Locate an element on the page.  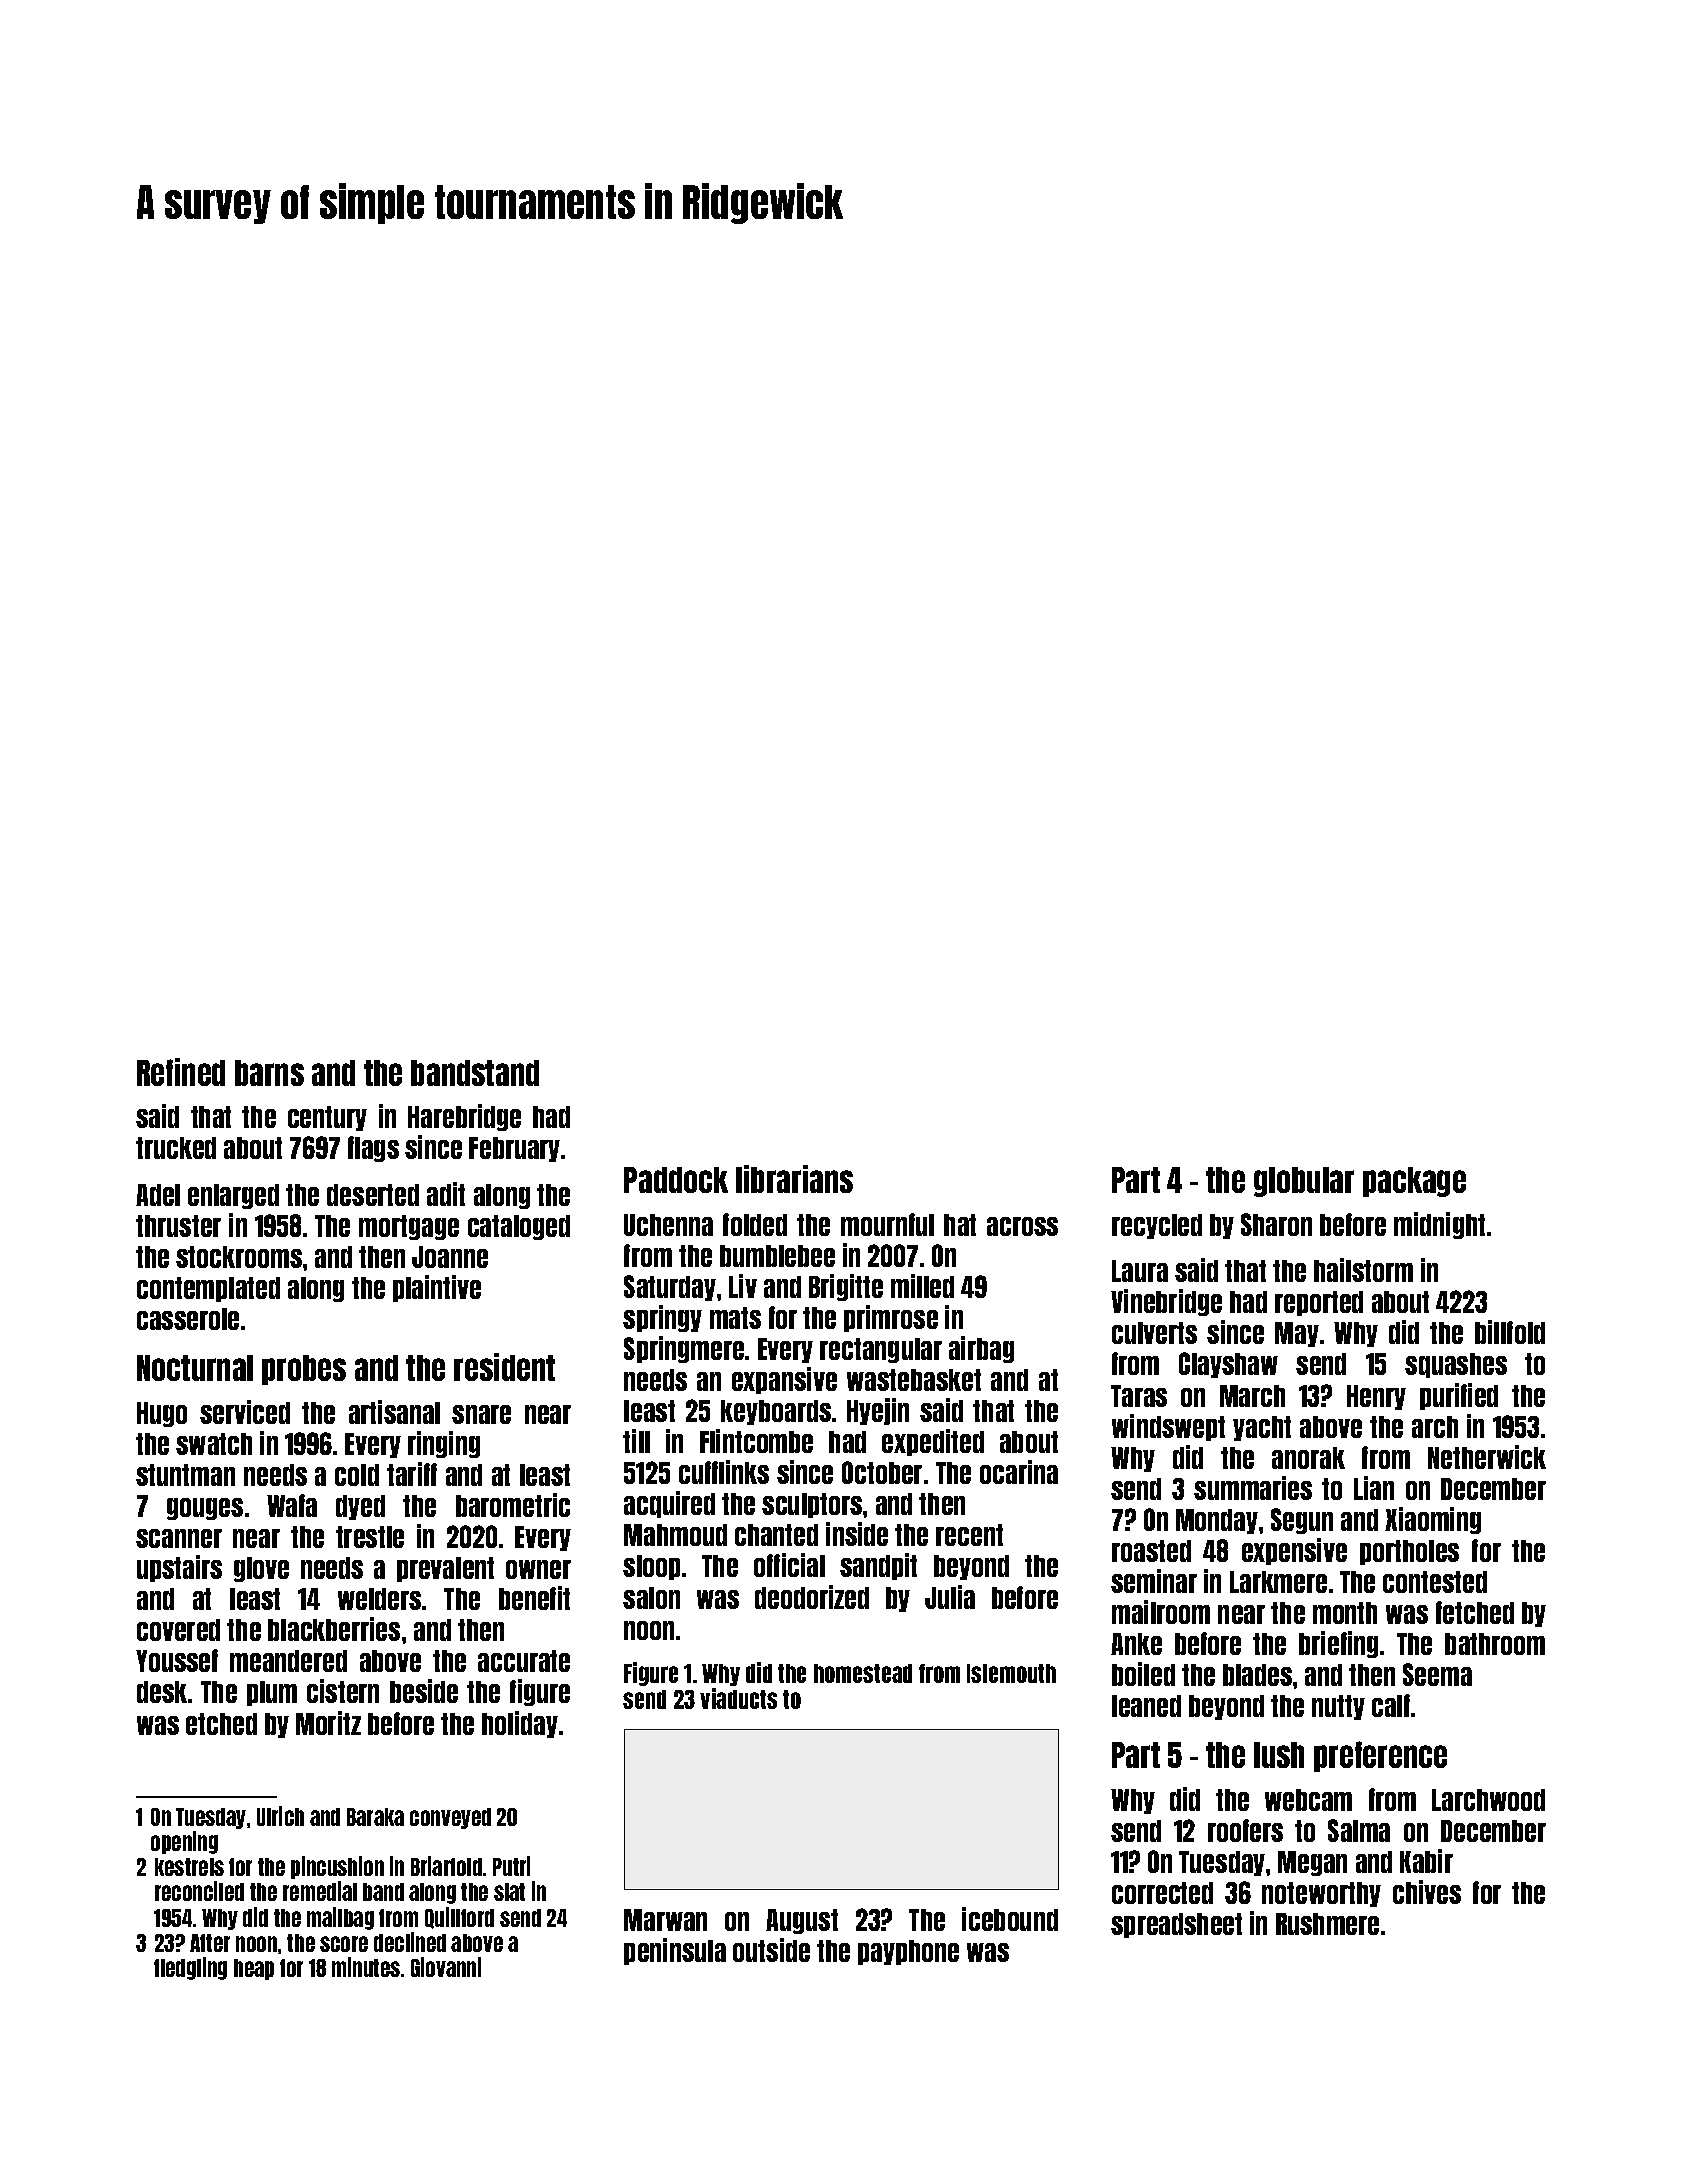
Sharon is located at coordinates (1276, 1224).
